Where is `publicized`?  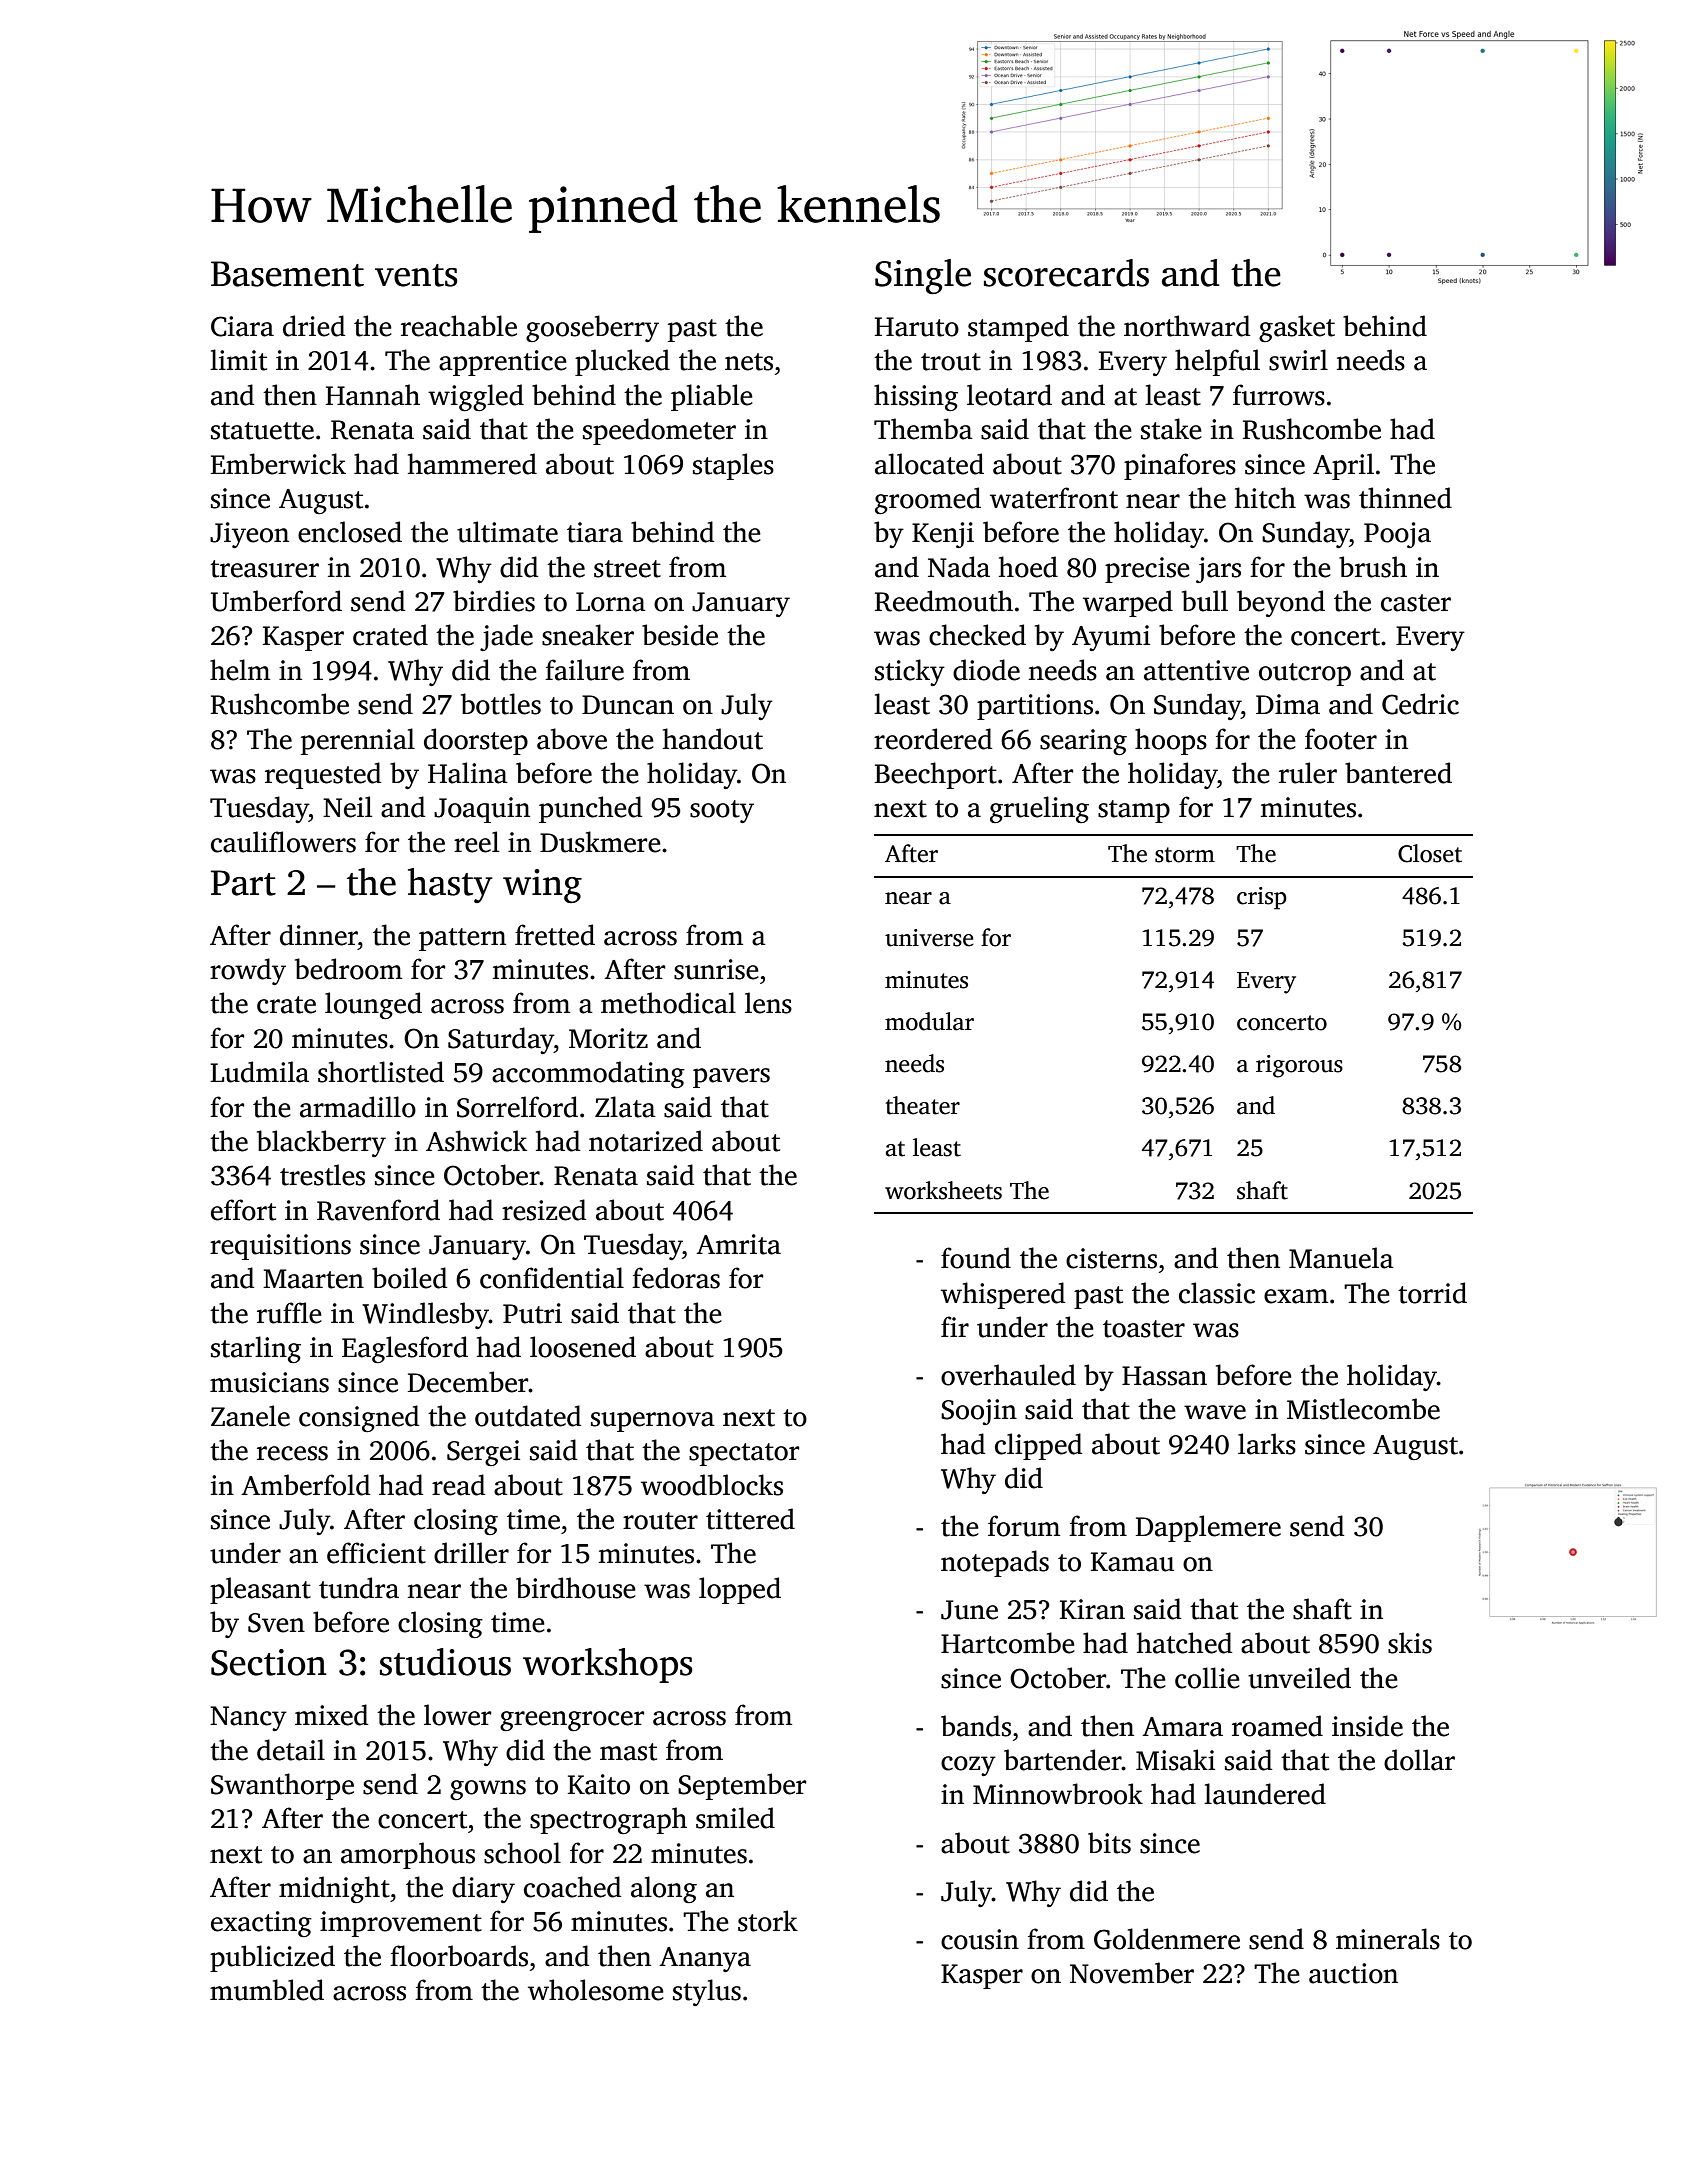
publicized is located at coordinates (272, 1958).
